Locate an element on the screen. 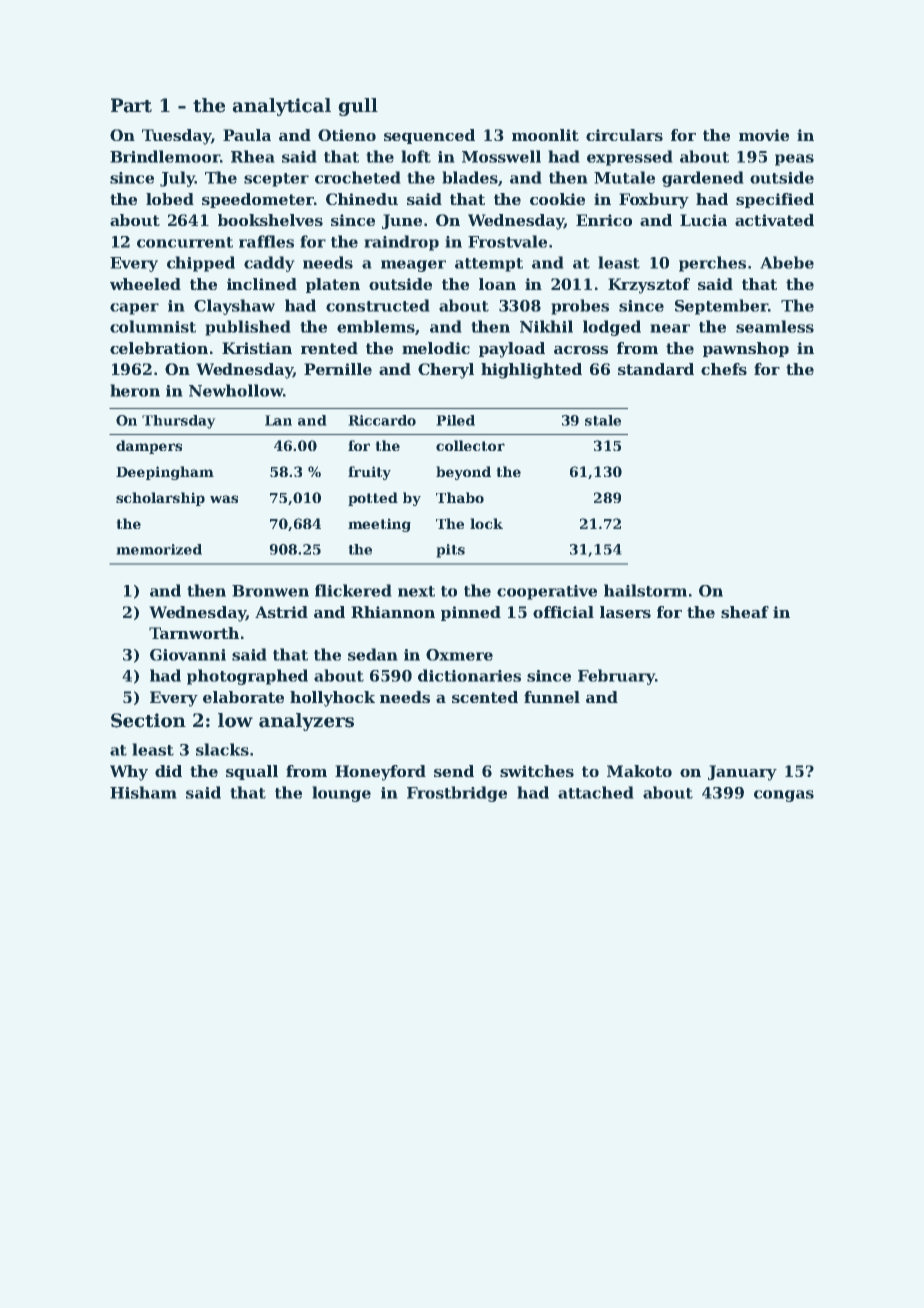 Image resolution: width=924 pixels, height=1308 pixels. Part is located at coordinates (131, 105).
